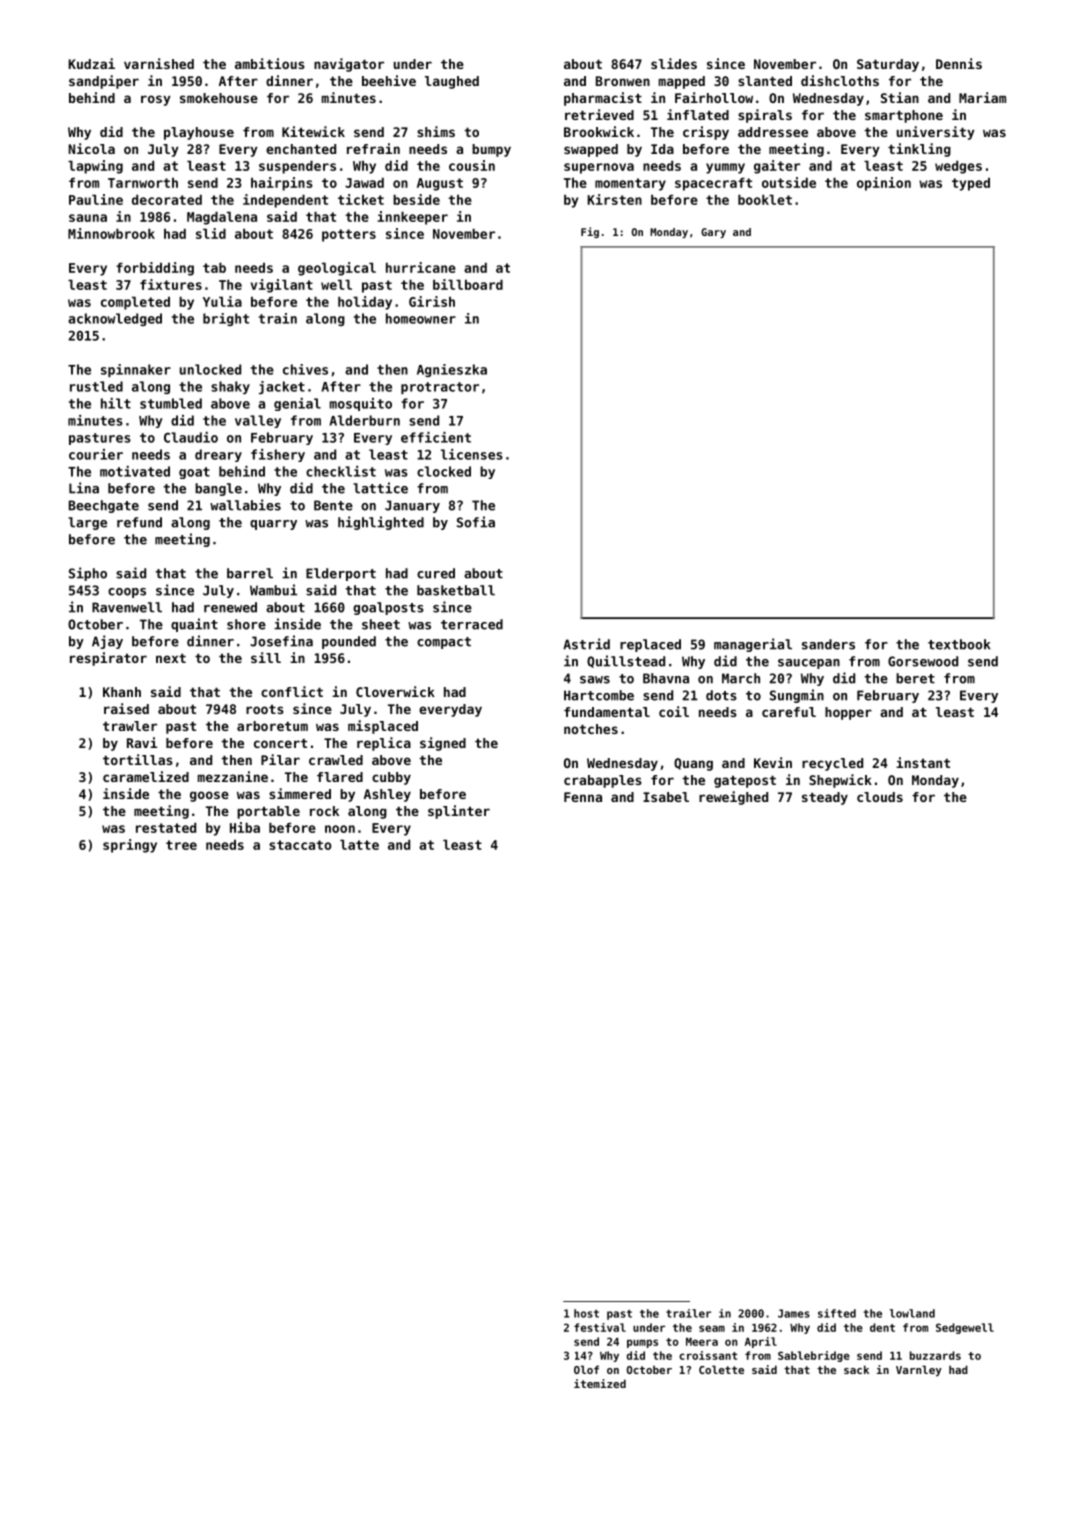 The height and width of the document is (1528, 1080). What do you see at coordinates (713, 233) in the document?
I see `Gary` at bounding box center [713, 233].
